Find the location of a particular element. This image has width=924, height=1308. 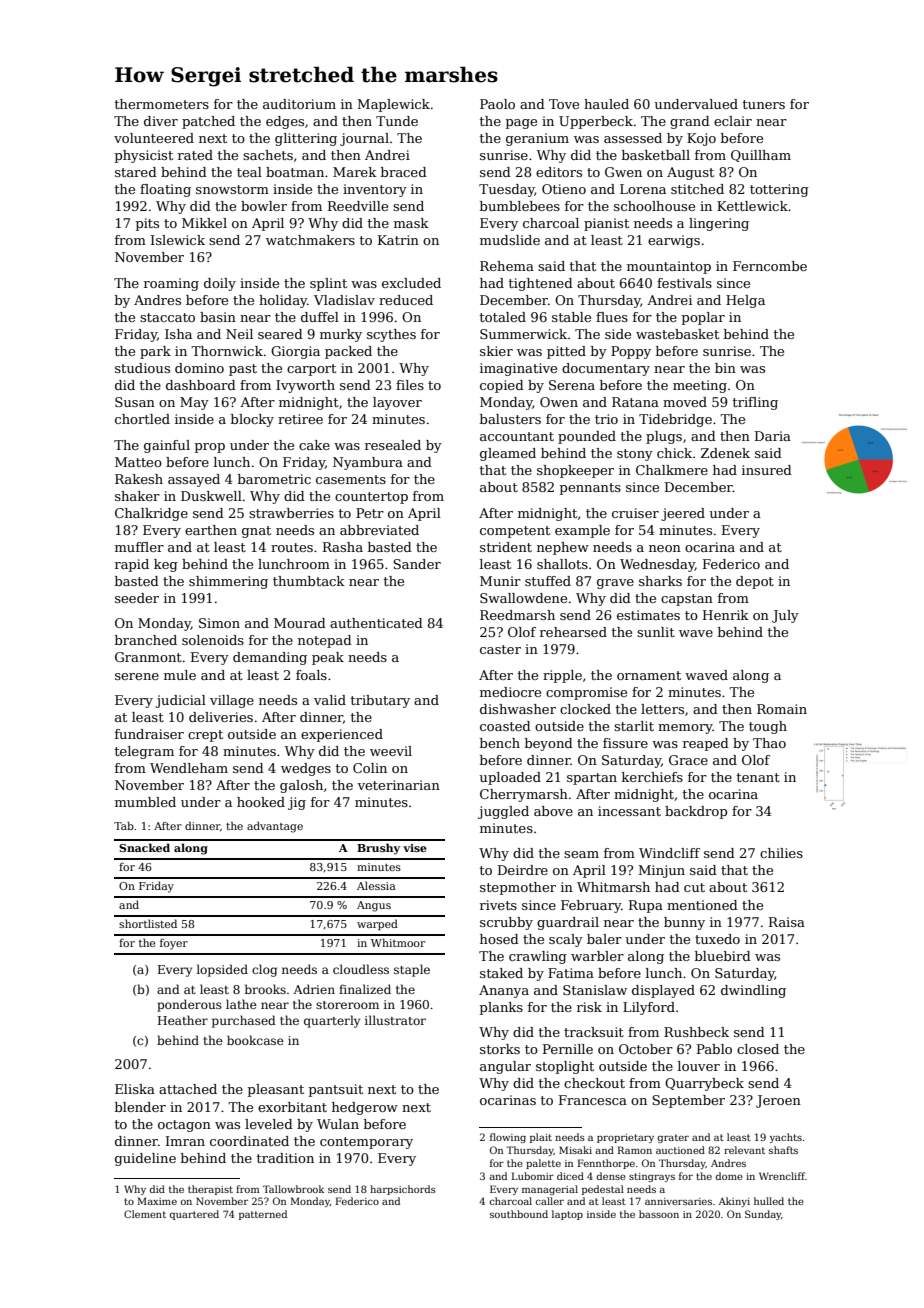

bumblebees is located at coordinates (520, 206).
